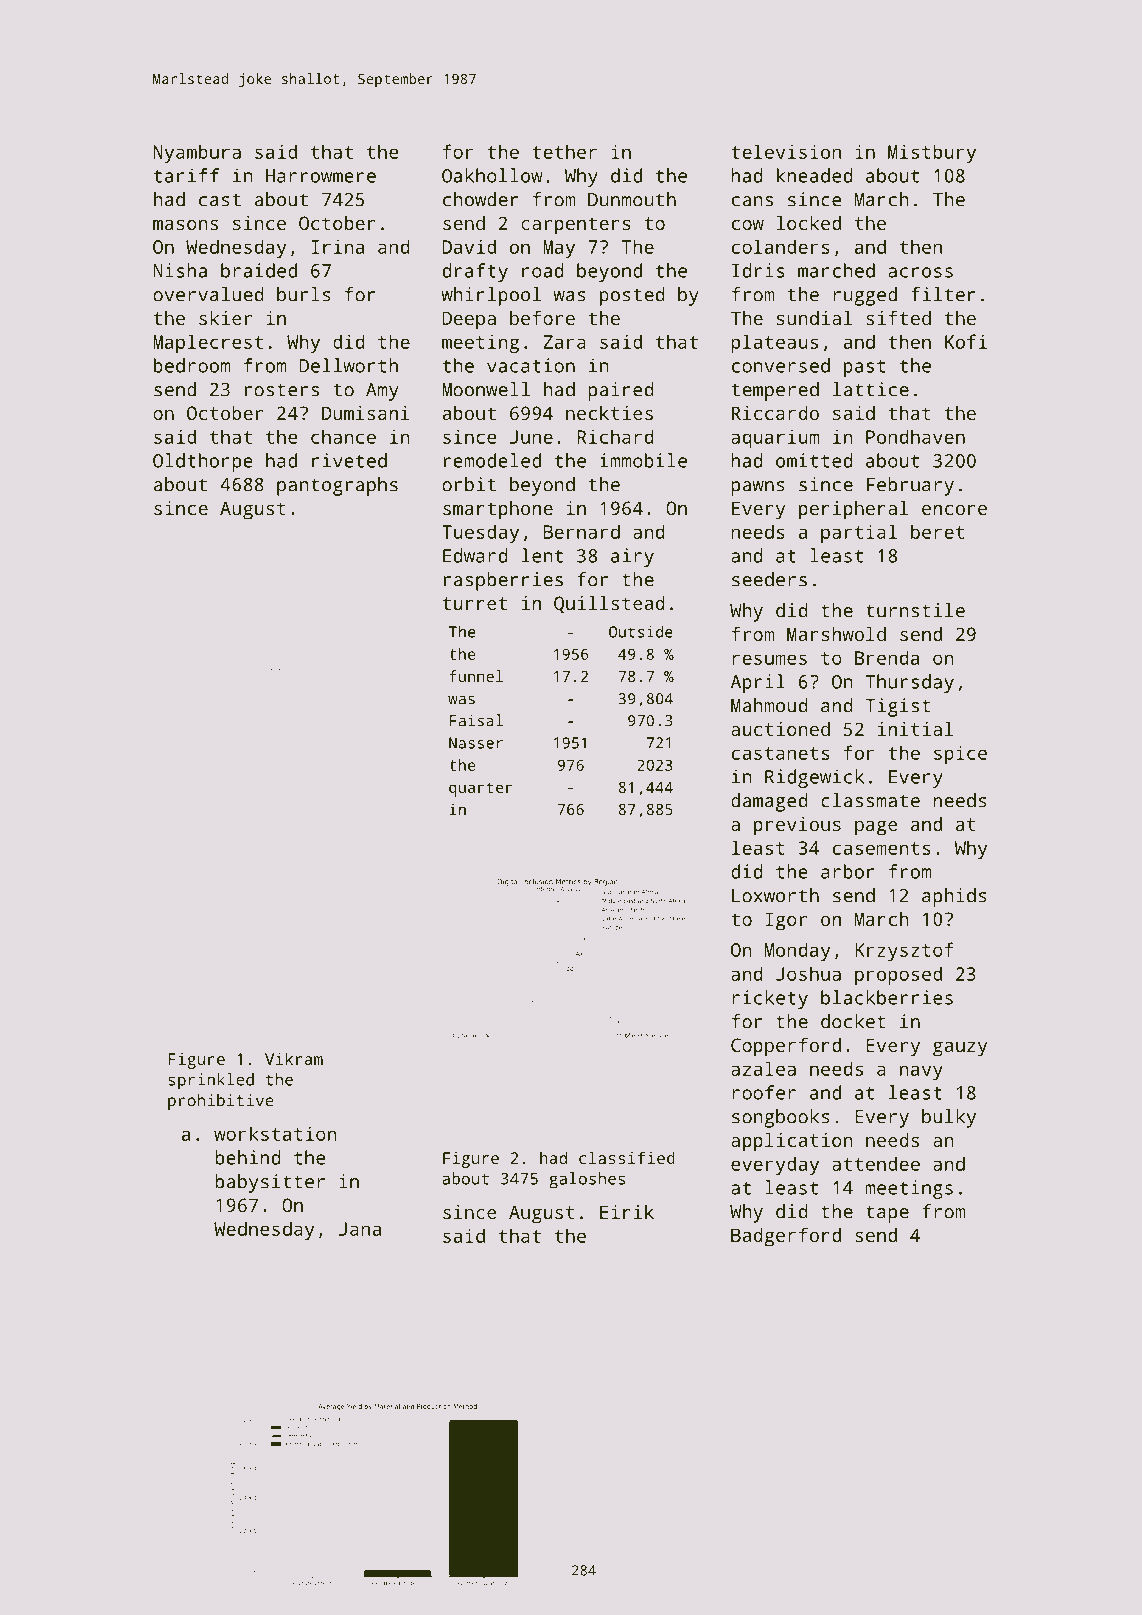  What do you see at coordinates (763, 1068) in the screenshot?
I see `azalea` at bounding box center [763, 1068].
